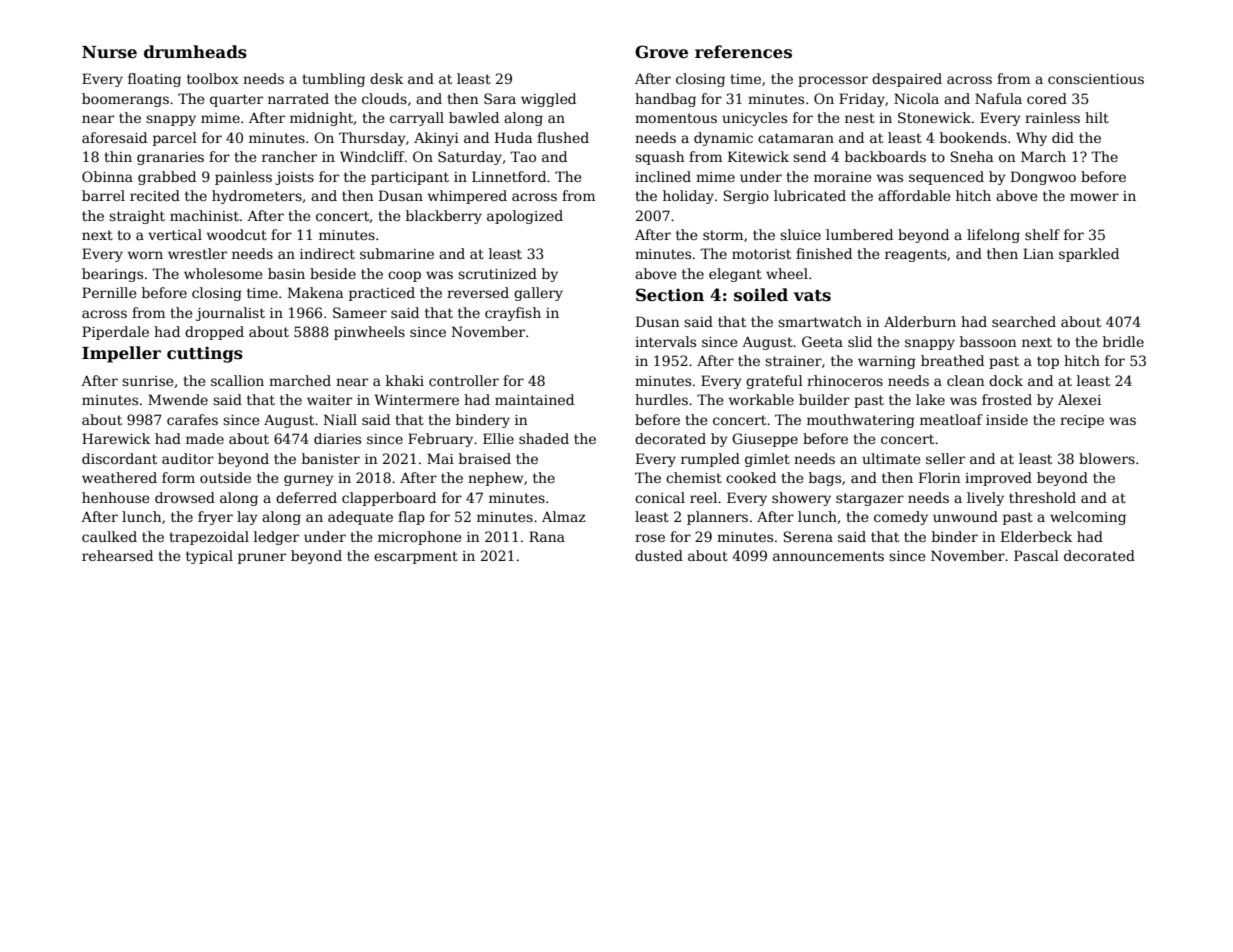 The width and height of the image is (1233, 952). What do you see at coordinates (723, 139) in the image?
I see `dynamic` at bounding box center [723, 139].
